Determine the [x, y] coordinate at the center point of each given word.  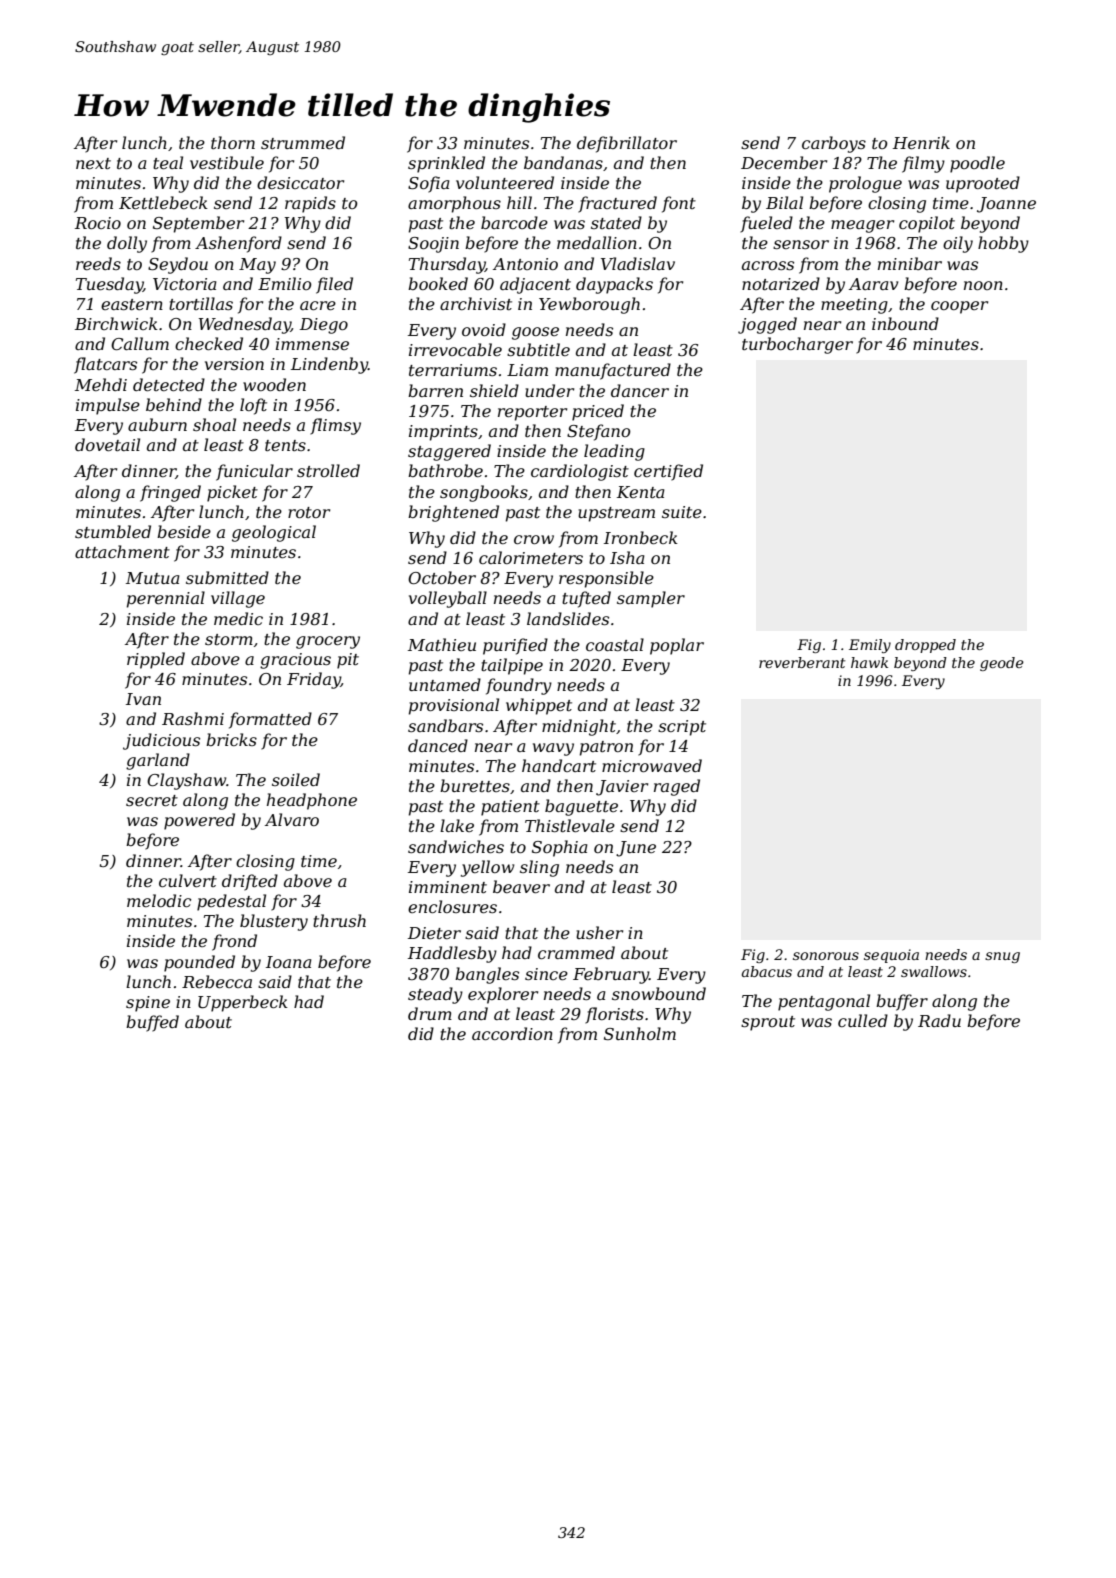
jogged [767, 325]
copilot [927, 224]
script [682, 728]
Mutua [153, 578]
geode [1002, 664]
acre [318, 305]
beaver [521, 886]
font [679, 204]
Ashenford [238, 244]
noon [983, 285]
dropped [925, 646]
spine [148, 1004]
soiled [296, 779]
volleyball [448, 599]
